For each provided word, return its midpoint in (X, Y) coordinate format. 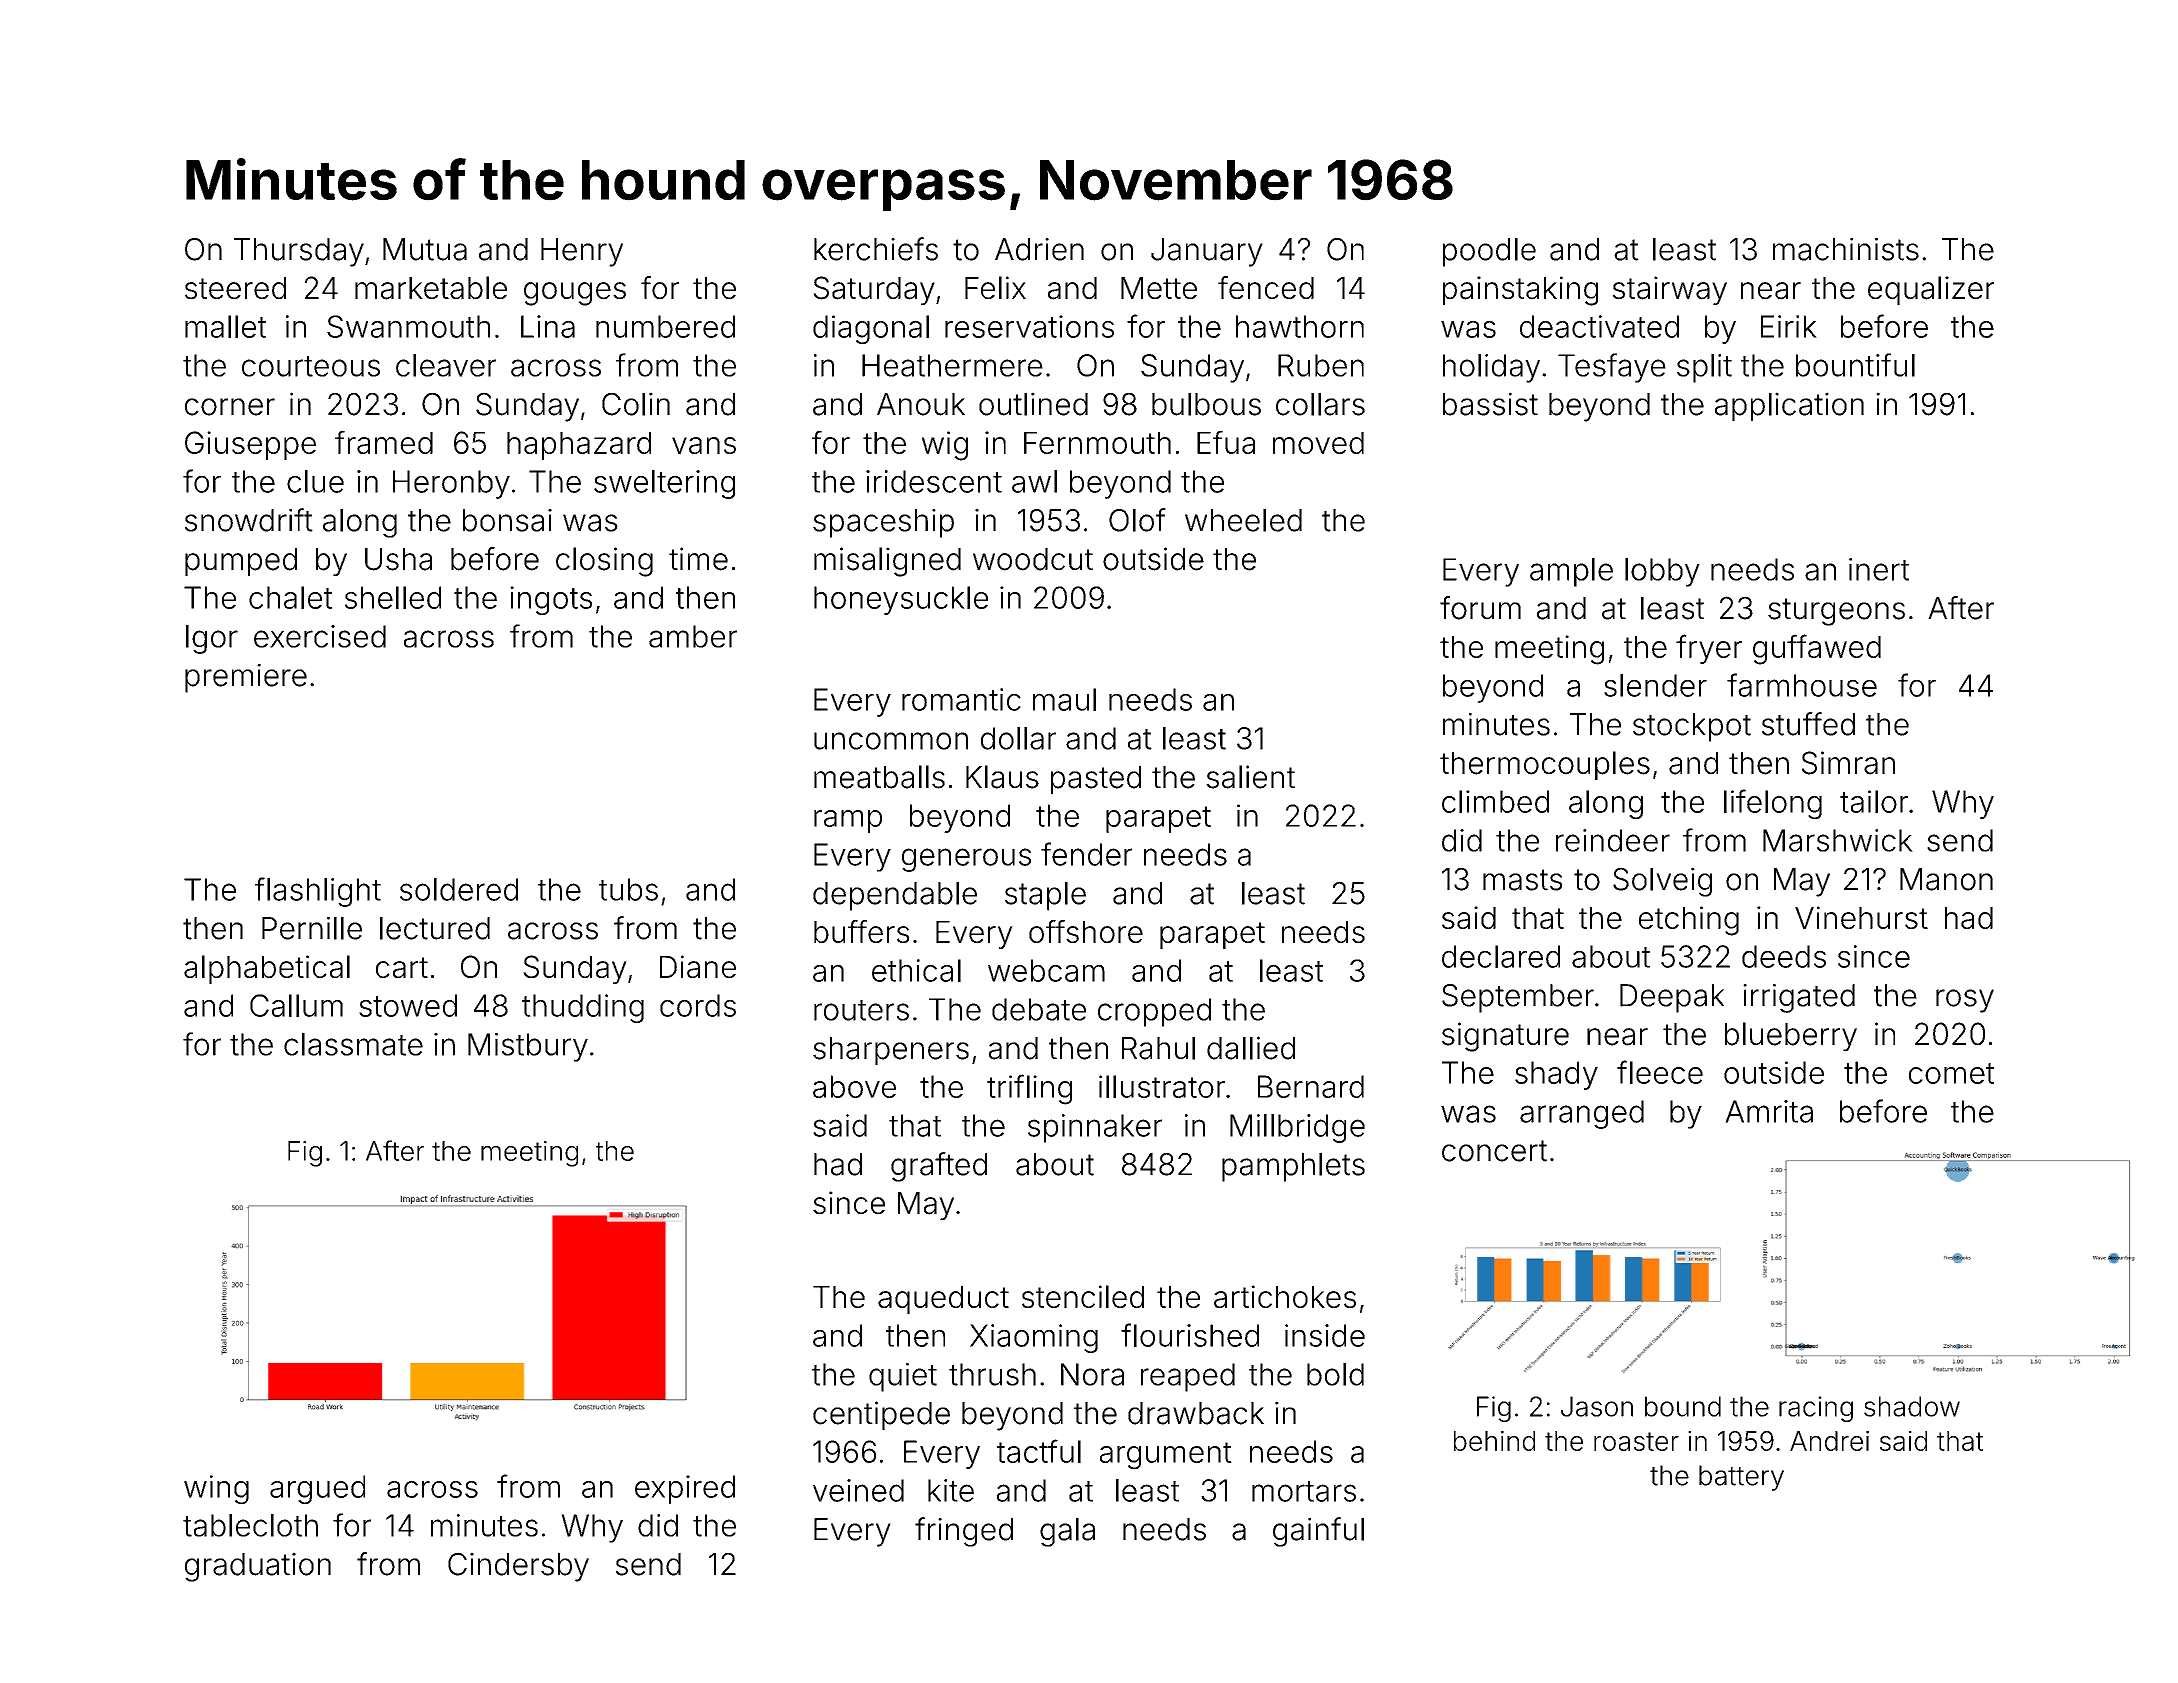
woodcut (1033, 559)
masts (1522, 880)
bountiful (1855, 365)
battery (1741, 1478)
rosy (1965, 1001)
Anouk (921, 404)
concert (1494, 1151)
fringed (964, 1532)
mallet (225, 326)
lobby (1662, 572)
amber (693, 636)
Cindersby (518, 1567)
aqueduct (943, 1300)
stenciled (1083, 1296)
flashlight (318, 892)
